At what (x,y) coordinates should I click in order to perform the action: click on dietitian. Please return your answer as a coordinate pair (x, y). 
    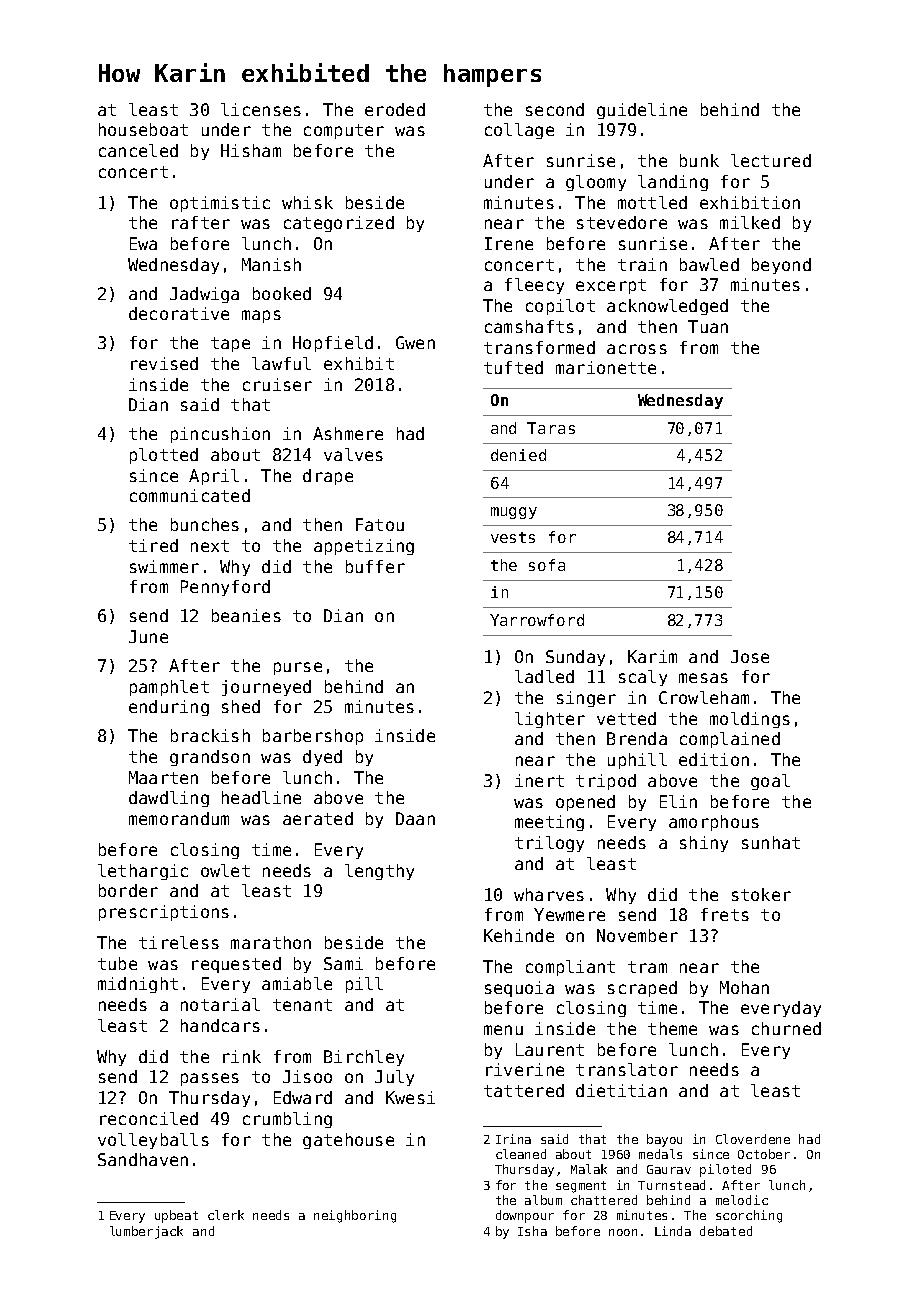
    Looking at the image, I should click on (621, 1090).
